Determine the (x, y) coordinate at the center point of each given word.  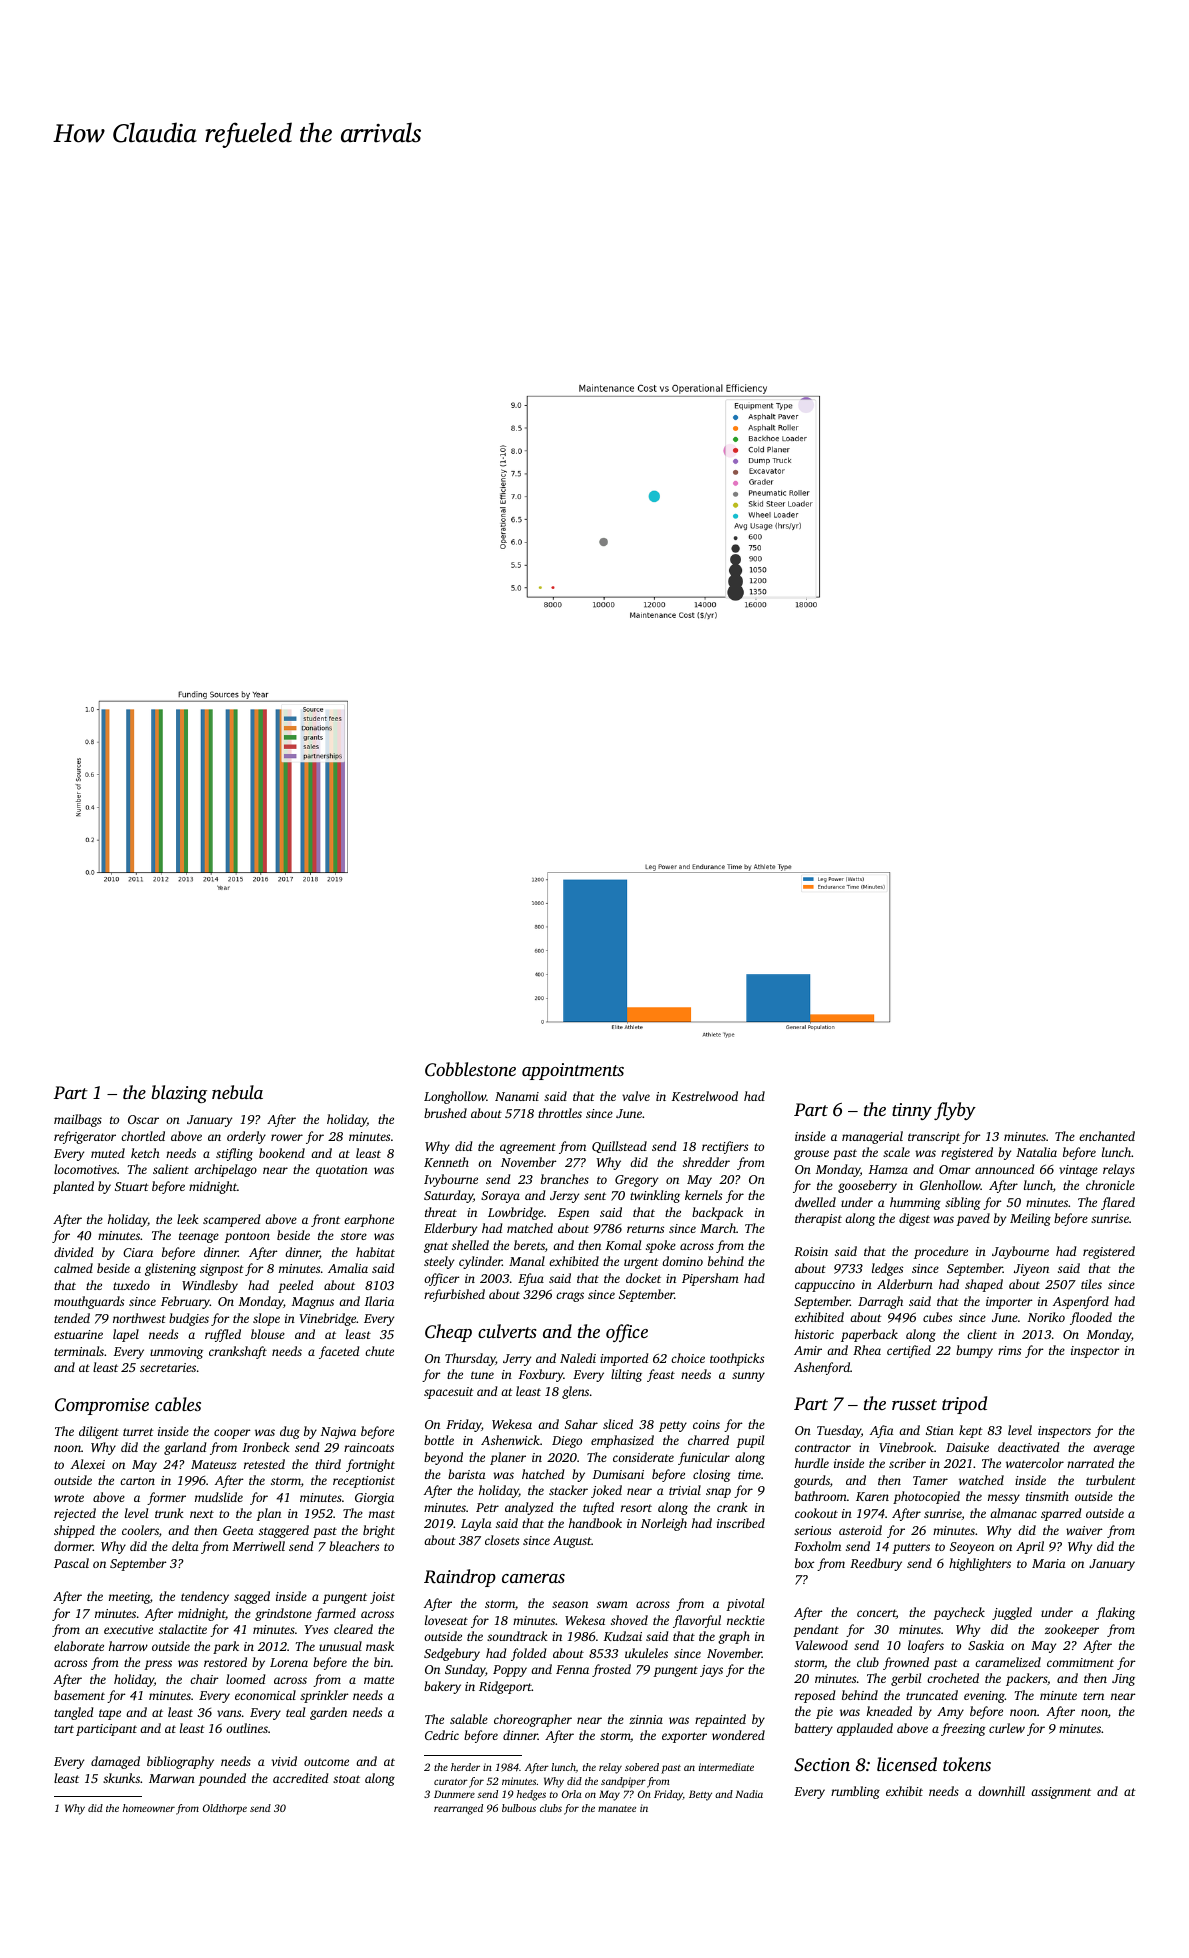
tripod (964, 1405)
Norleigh (664, 1524)
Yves (316, 1629)
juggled (1012, 1613)
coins (706, 1424)
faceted (339, 1352)
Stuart (132, 1186)
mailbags (78, 1120)
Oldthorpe (225, 1809)
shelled (470, 1245)
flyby (955, 1111)
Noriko (1046, 1317)
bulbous (519, 1808)
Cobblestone (470, 1069)
